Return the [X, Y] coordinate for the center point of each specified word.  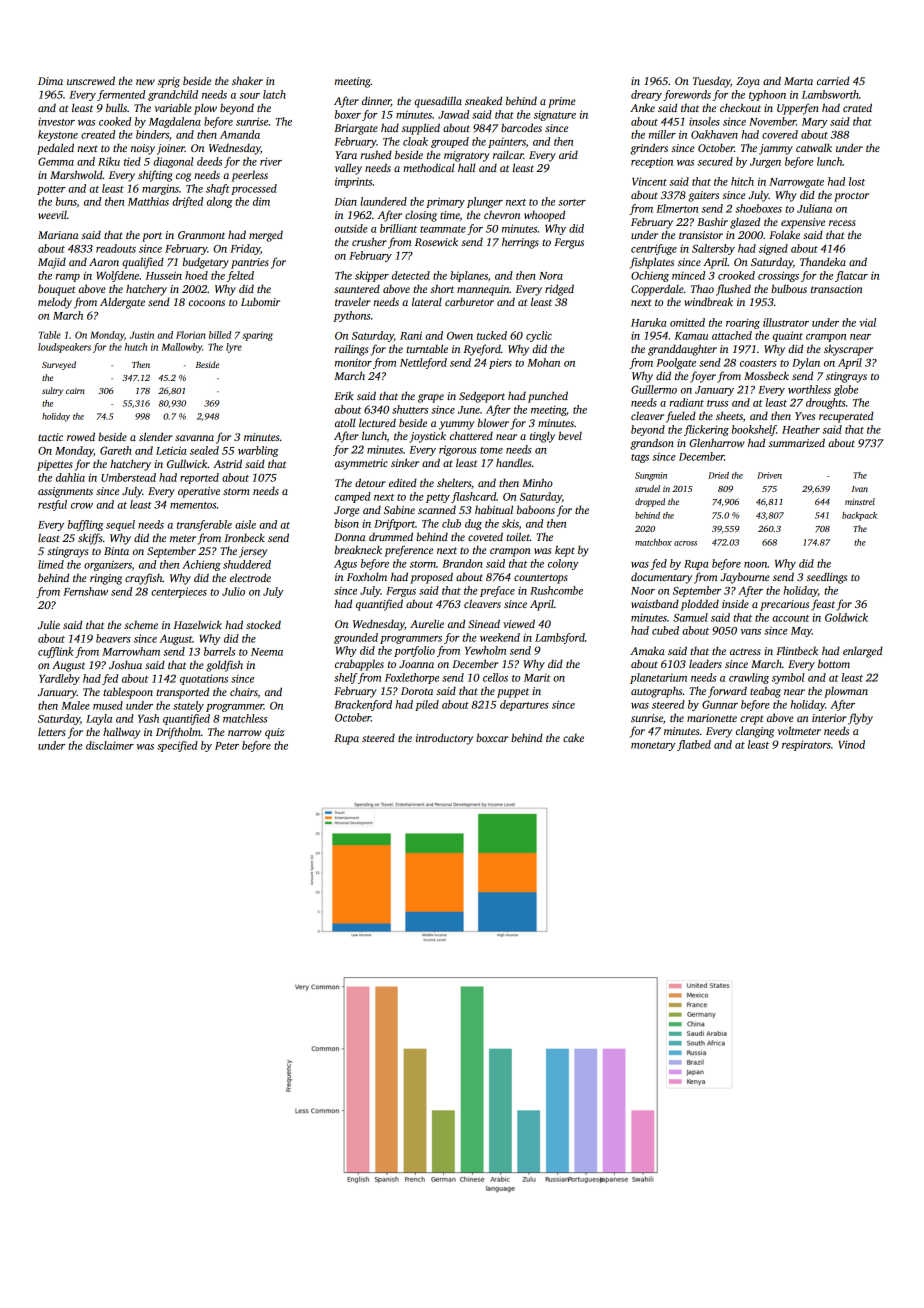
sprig [169, 82]
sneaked [483, 100]
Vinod [851, 744]
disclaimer [110, 745]
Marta [798, 81]
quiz [274, 733]
